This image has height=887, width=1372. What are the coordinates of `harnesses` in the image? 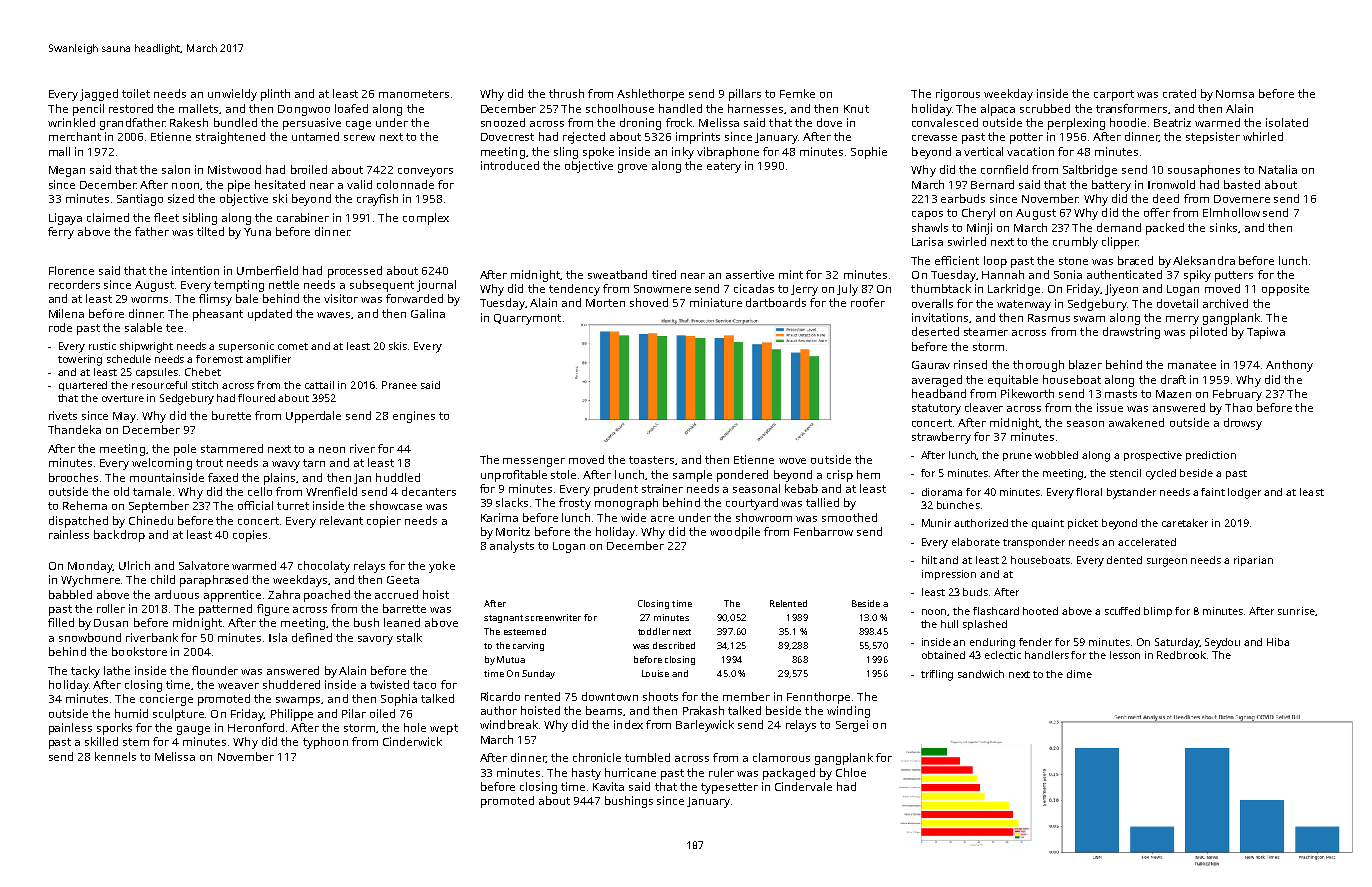 It's located at (755, 108).
